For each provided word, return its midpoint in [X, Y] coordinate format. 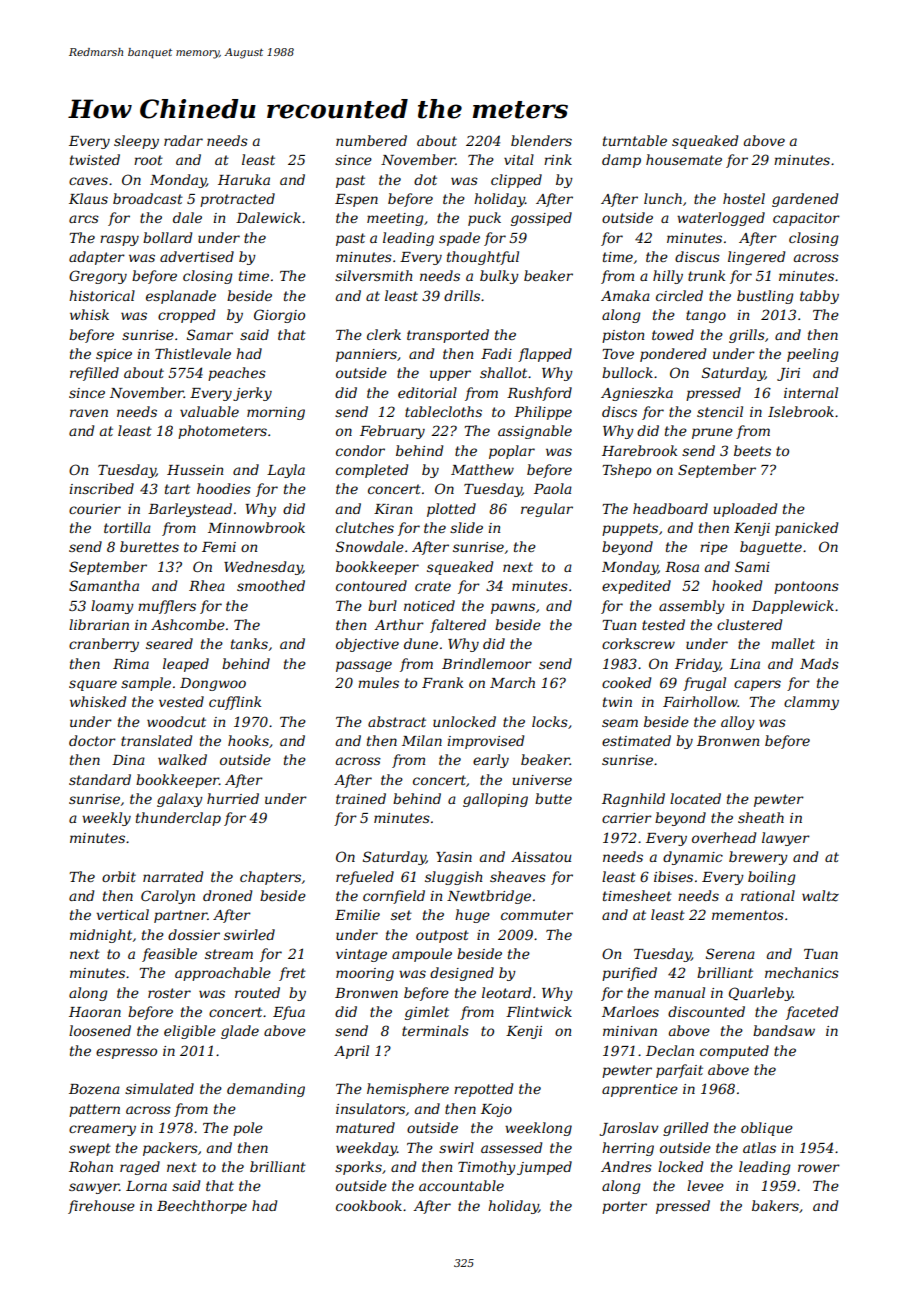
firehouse [101, 1207]
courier [95, 509]
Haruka [244, 179]
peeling [813, 355]
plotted [451, 510]
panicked [806, 529]
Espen [356, 200]
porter [624, 1207]
